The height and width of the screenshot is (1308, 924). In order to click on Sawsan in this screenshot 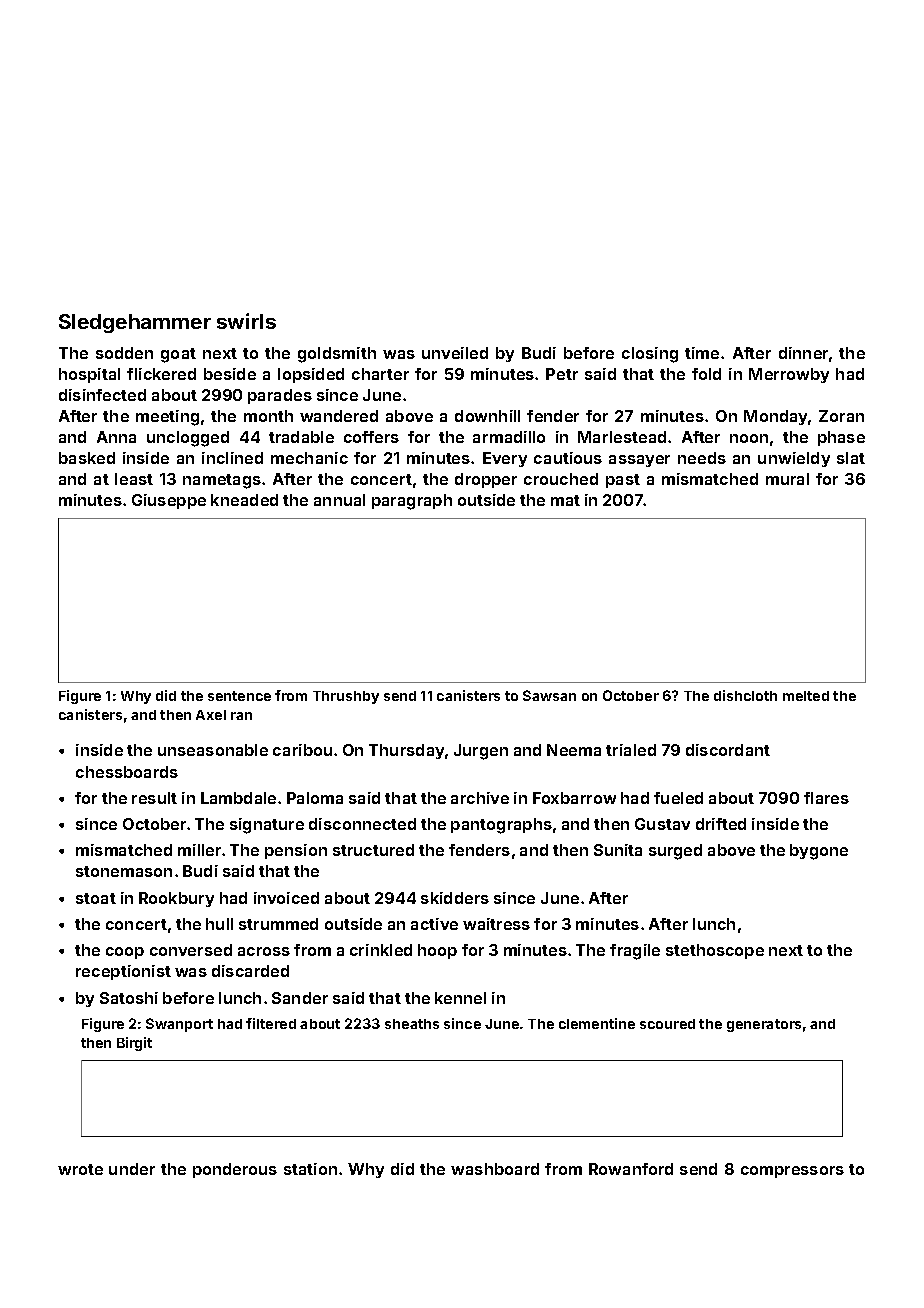, I will do `click(549, 695)`.
